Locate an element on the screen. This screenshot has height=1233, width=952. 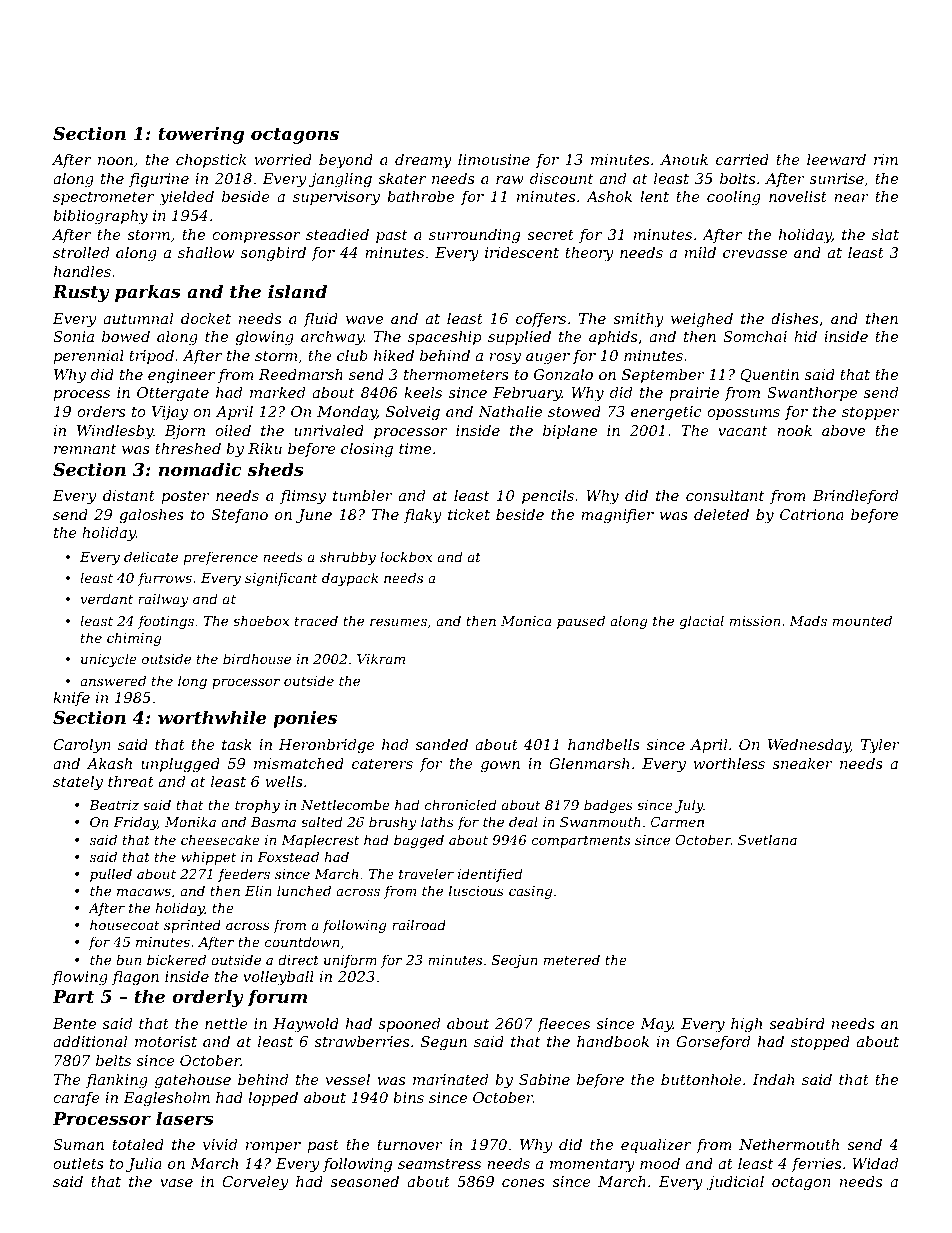
mismatched is located at coordinates (299, 763).
